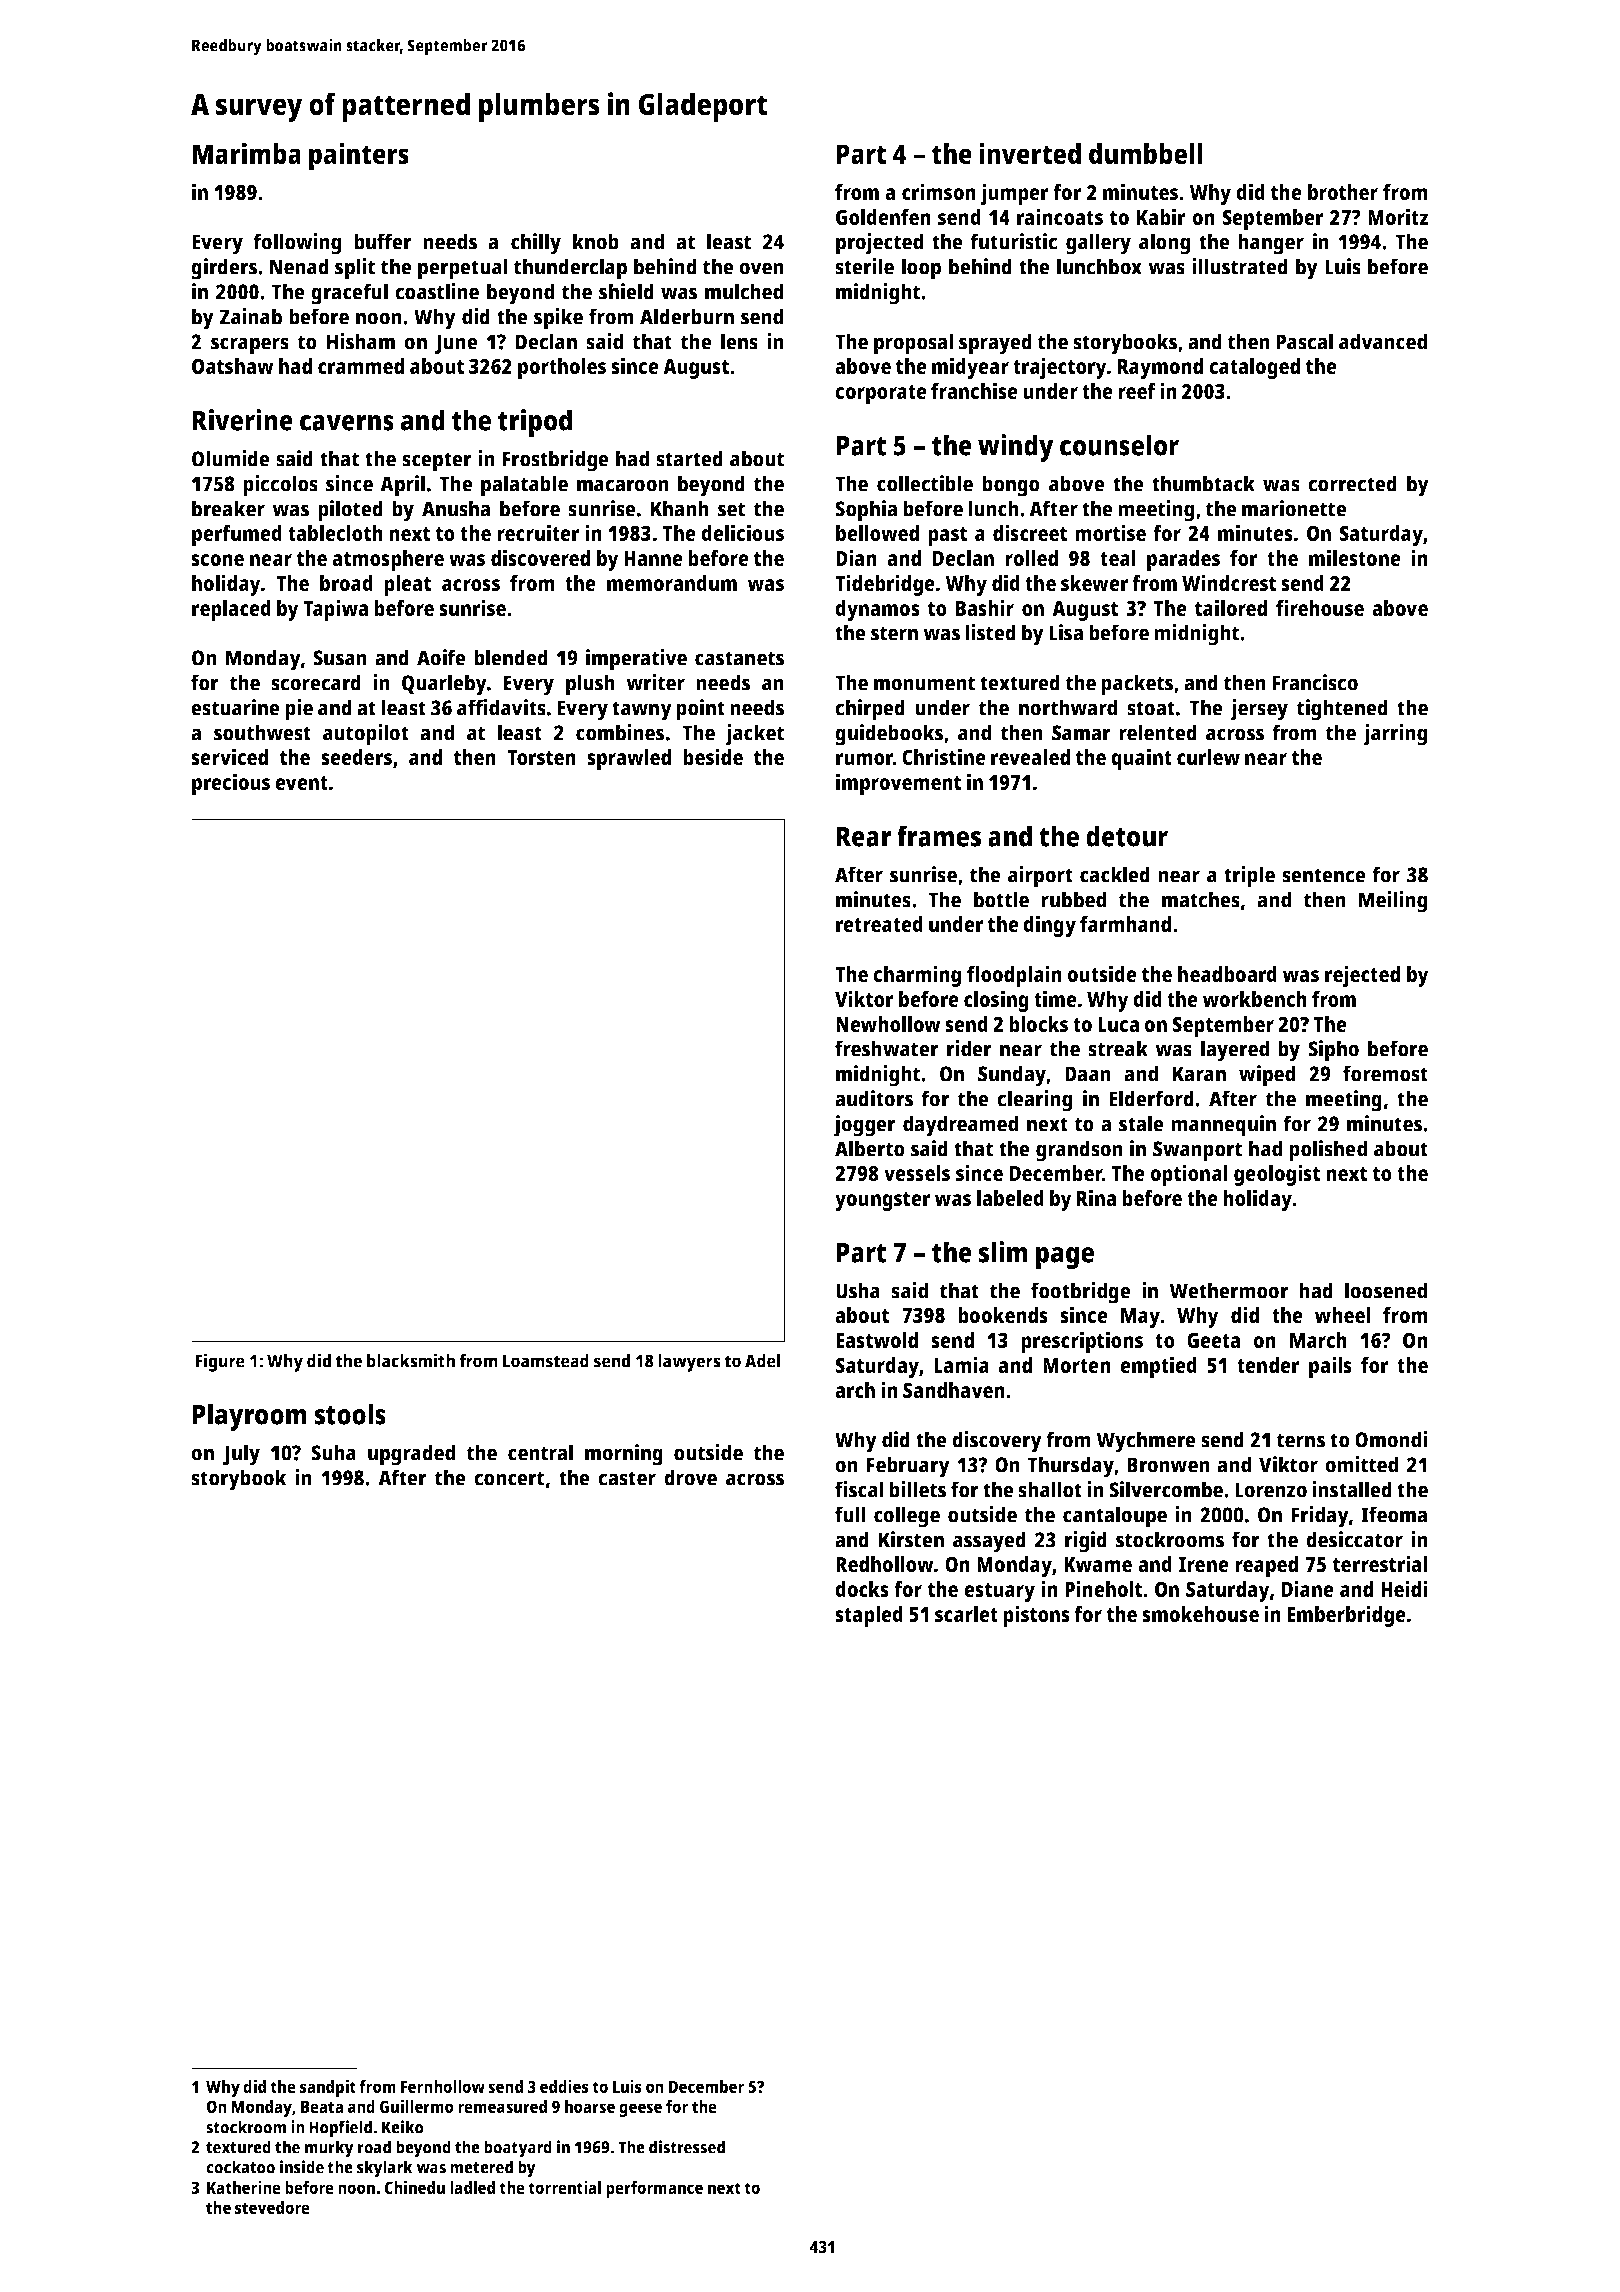  Describe the element at coordinates (883, 1201) in the screenshot. I see `youngster` at that location.
